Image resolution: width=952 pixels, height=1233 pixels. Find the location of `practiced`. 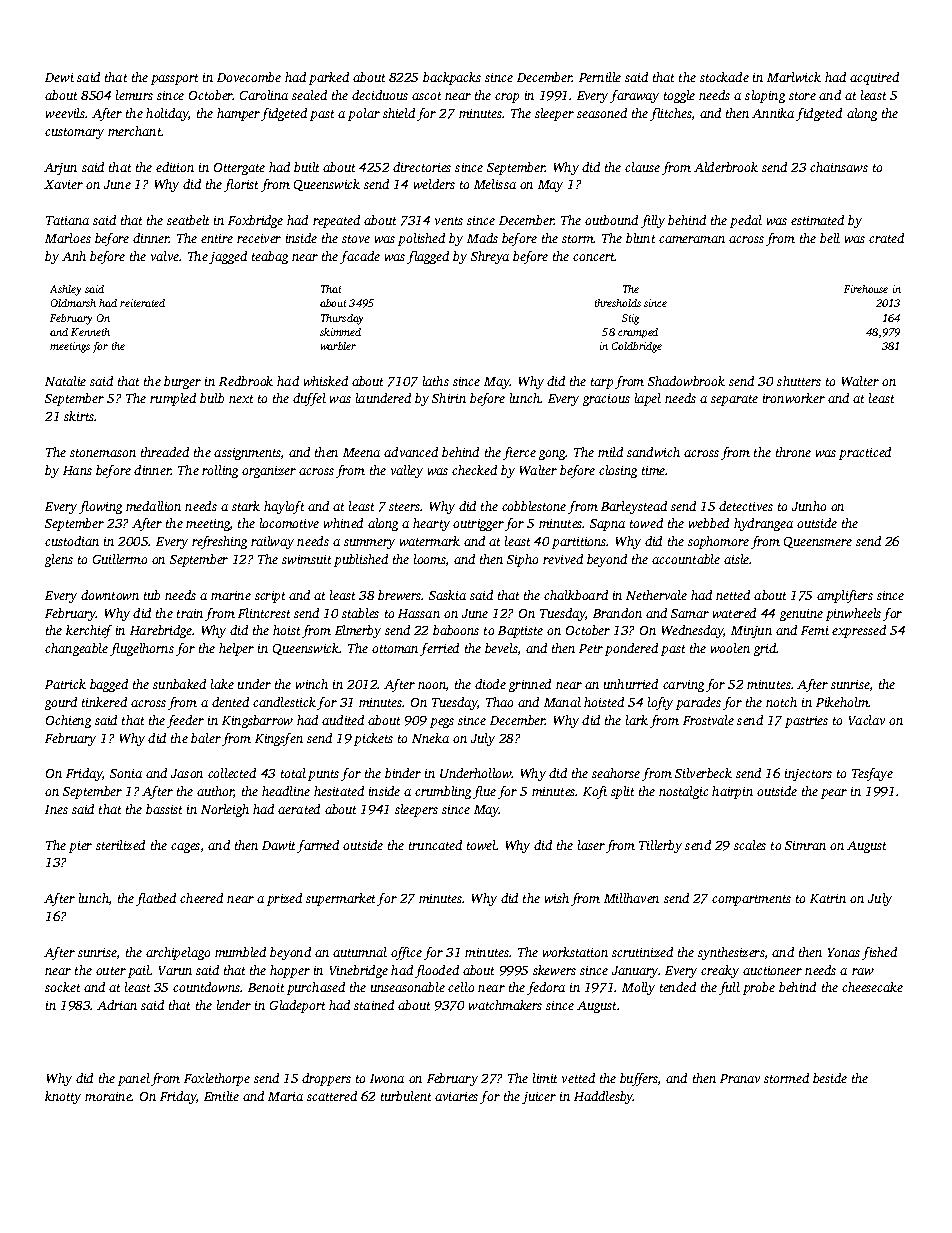

practiced is located at coordinates (865, 453).
